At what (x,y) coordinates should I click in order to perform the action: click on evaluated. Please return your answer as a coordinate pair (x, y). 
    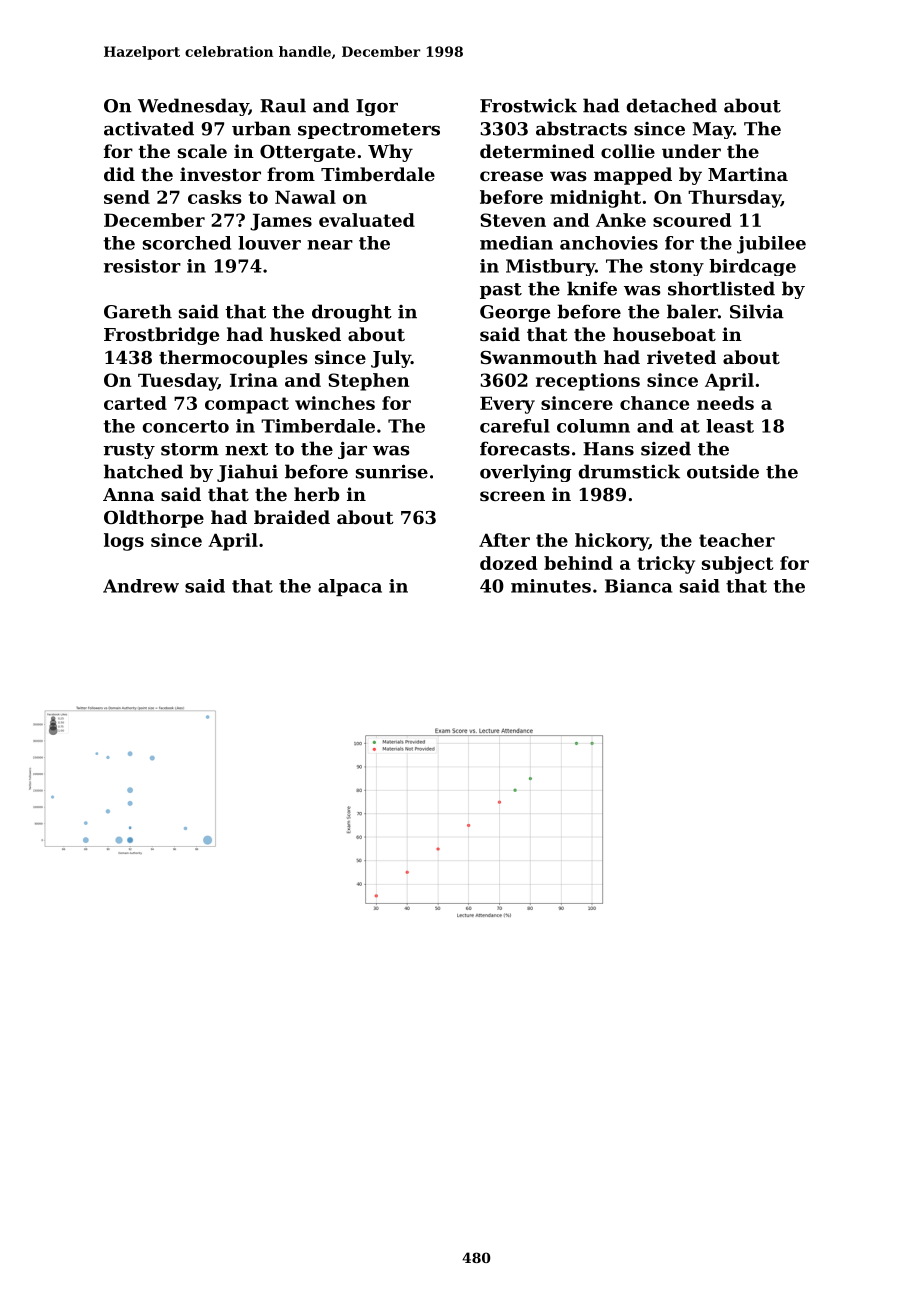
    Looking at the image, I should click on (367, 220).
